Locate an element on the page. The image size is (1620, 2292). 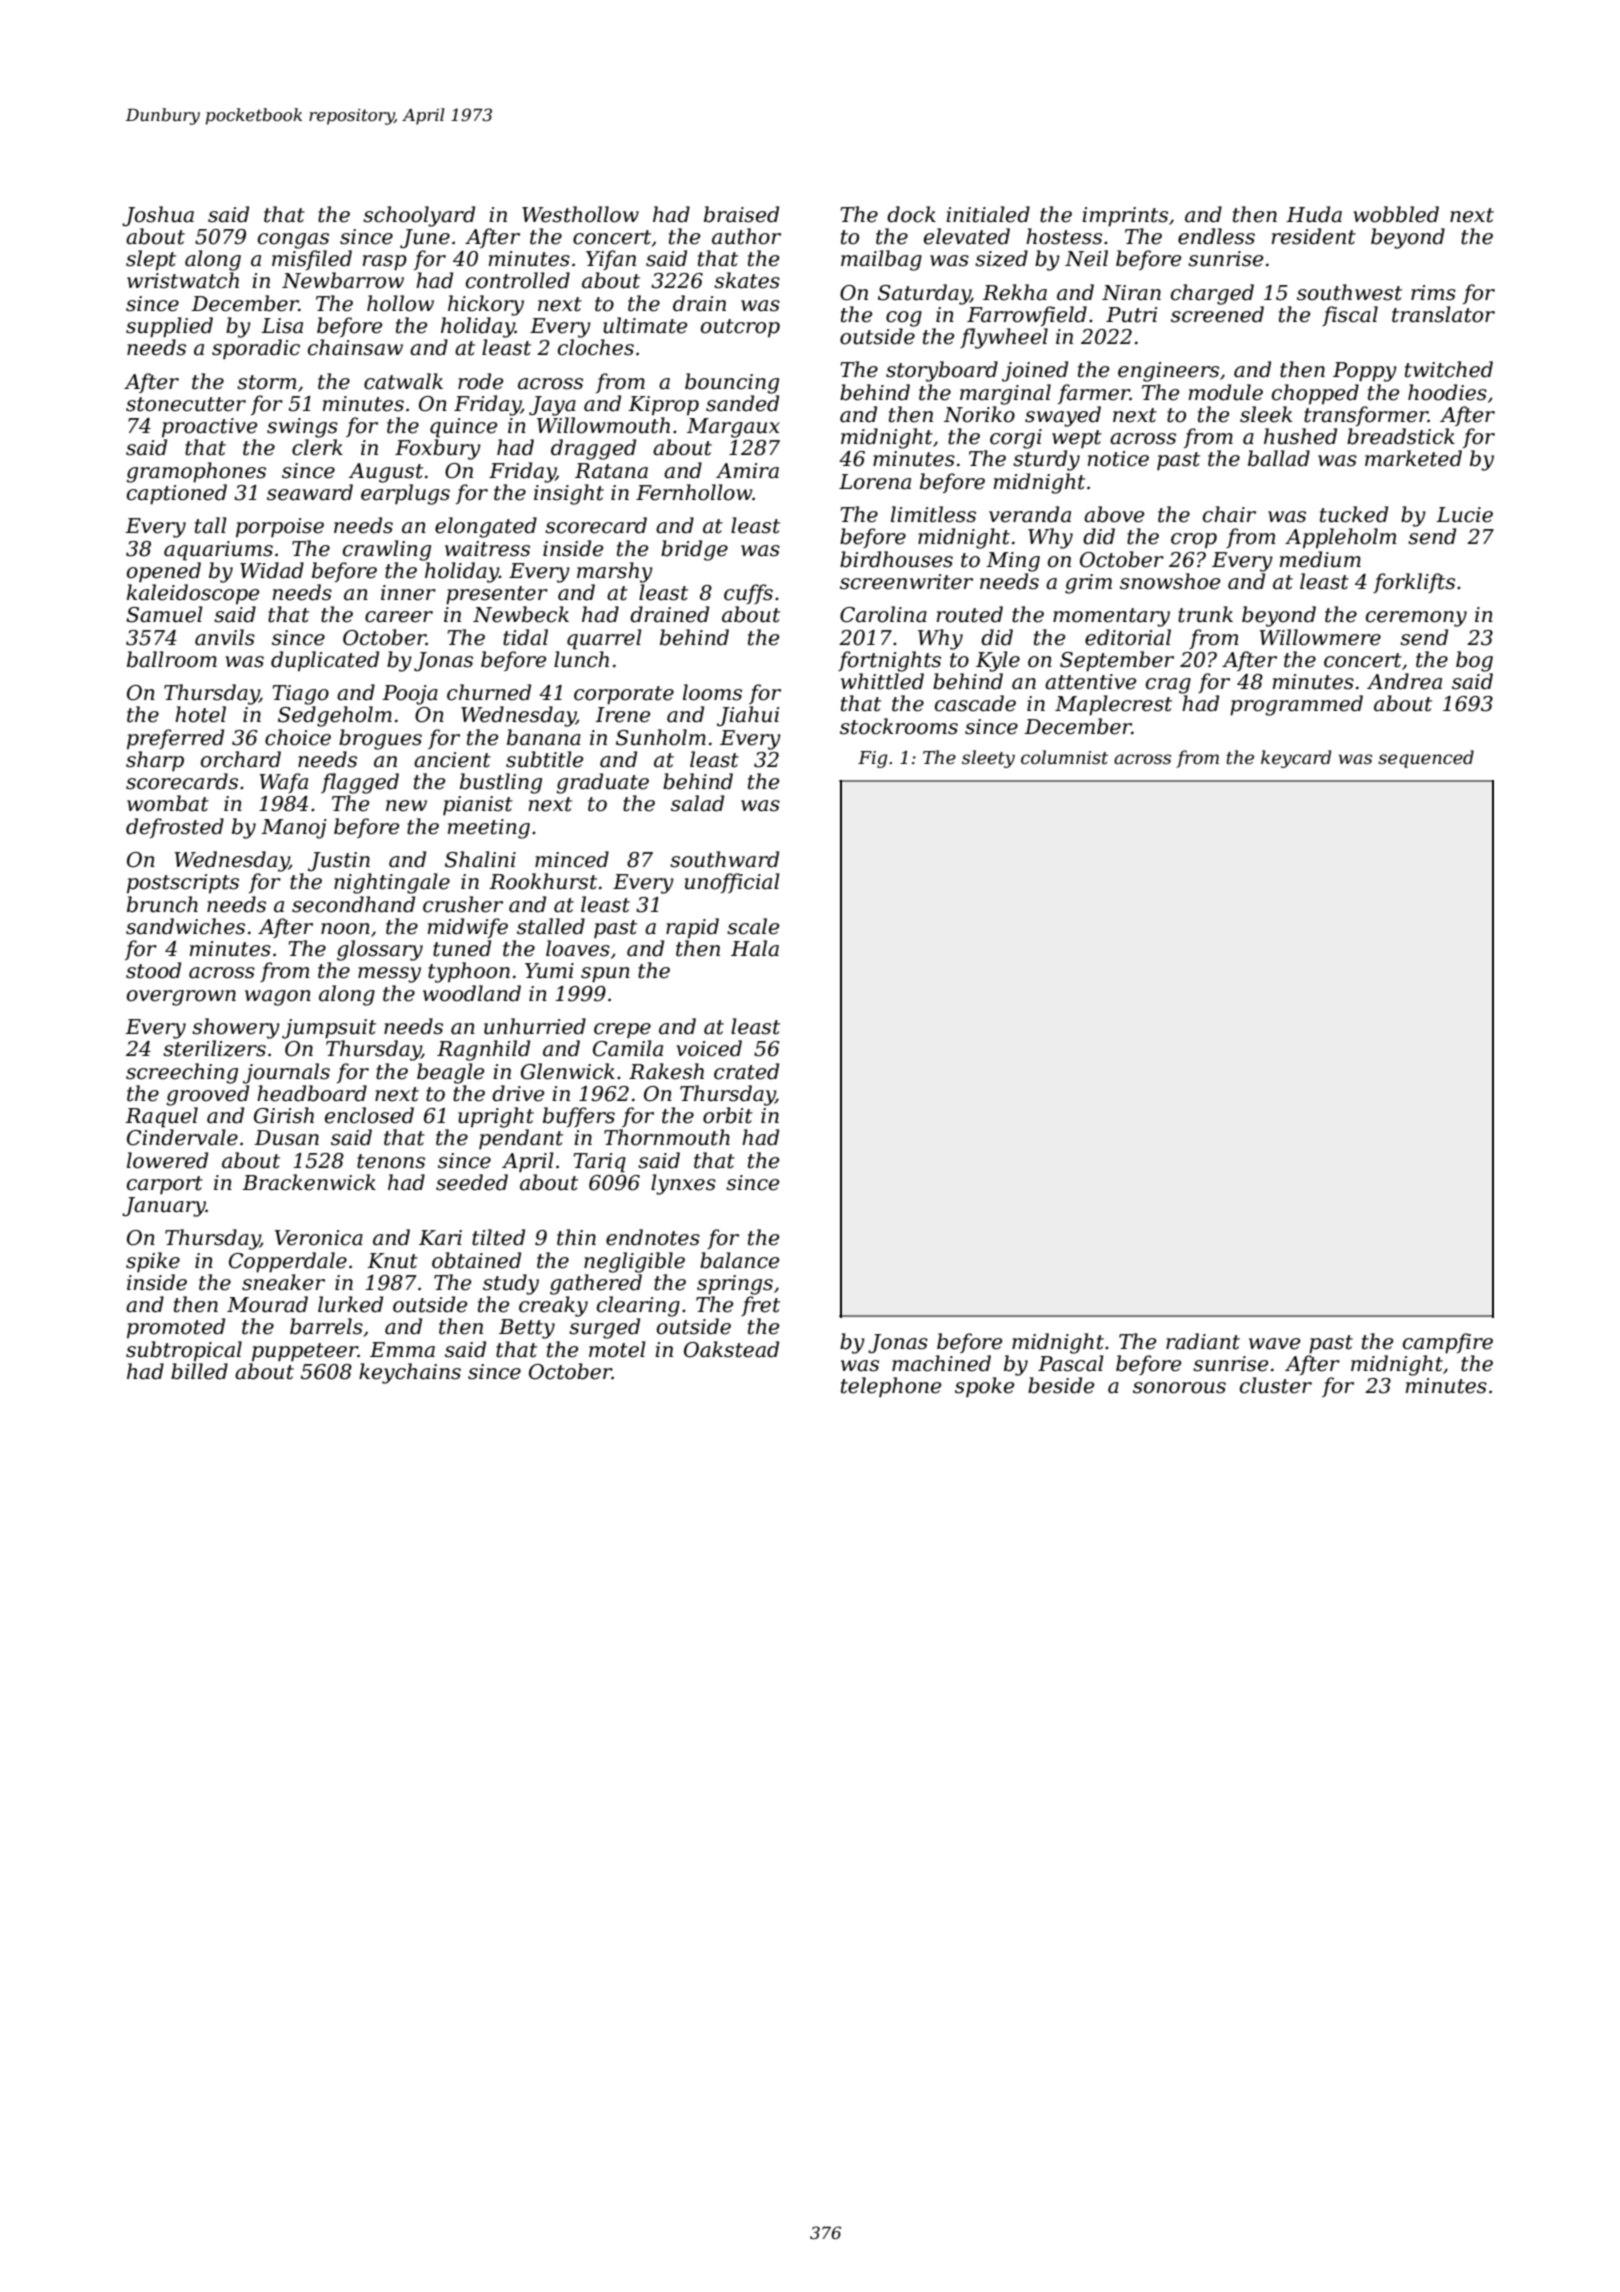
preferred is located at coordinates (175, 739).
